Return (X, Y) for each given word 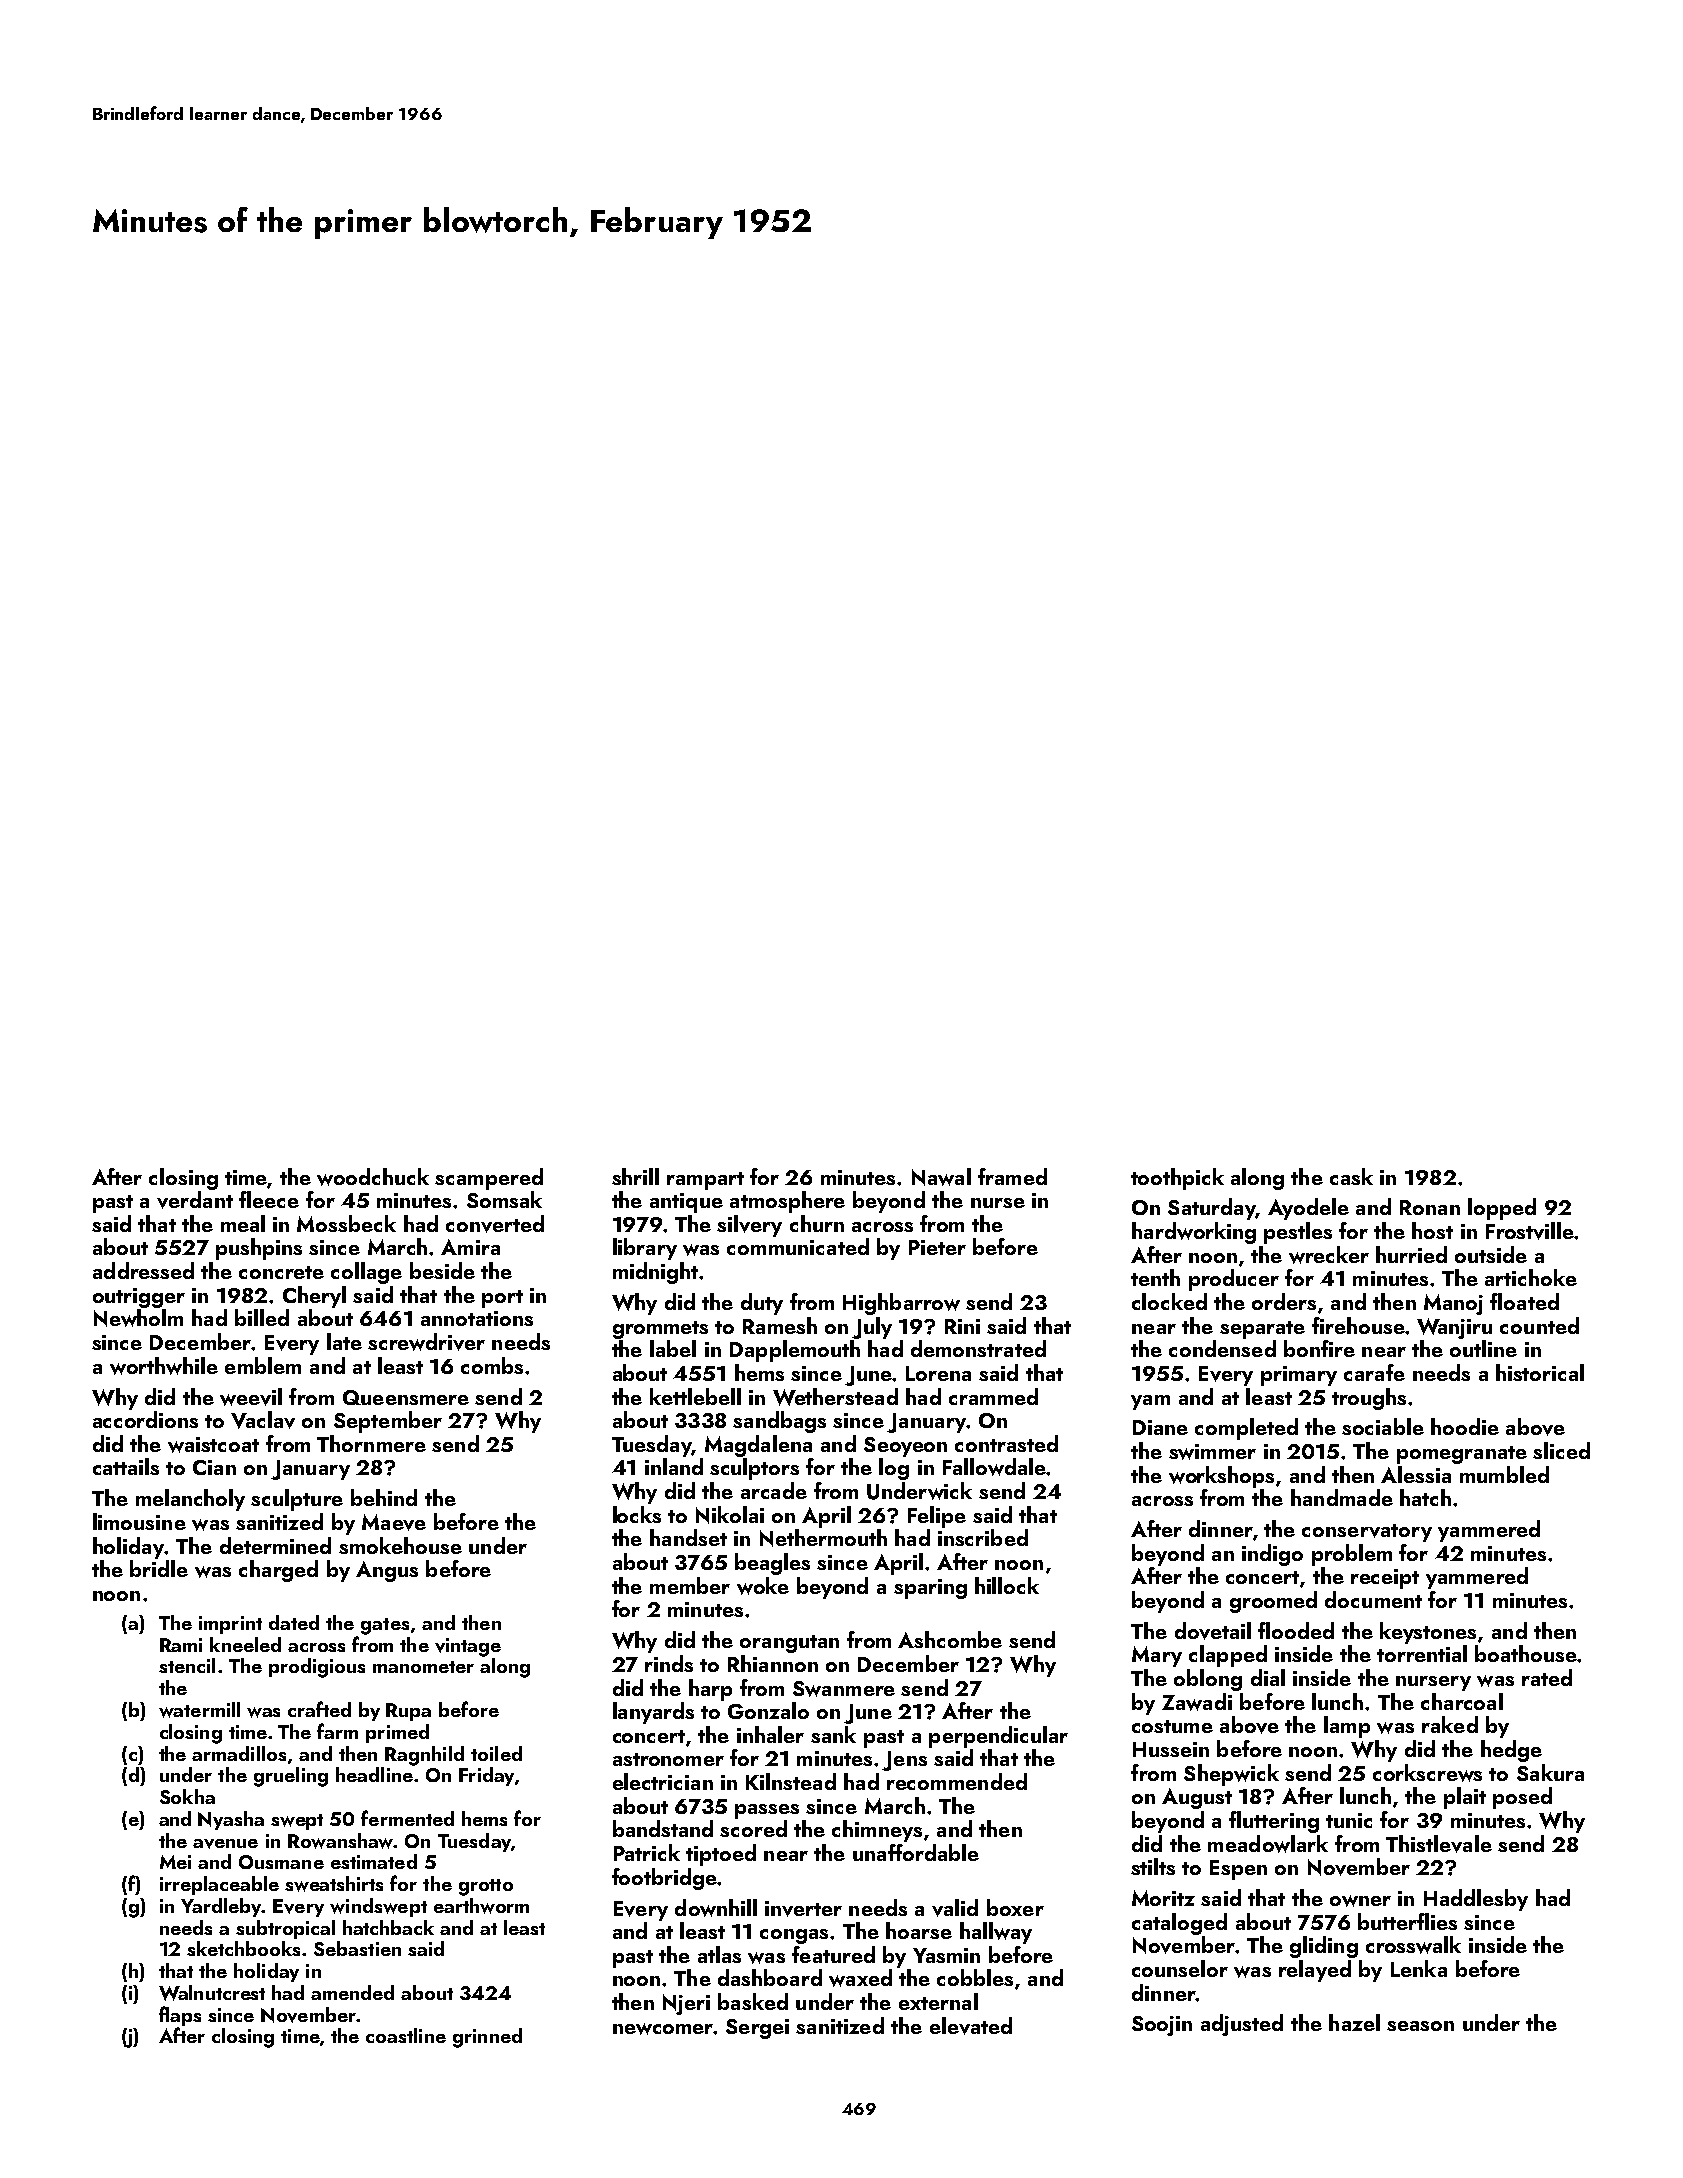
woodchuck (373, 1177)
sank (833, 1734)
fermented (407, 1818)
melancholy (190, 1500)
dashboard (770, 1977)
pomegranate (1462, 1455)
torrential (1422, 1653)
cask (1351, 1176)
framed (1012, 1176)
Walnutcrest (212, 1993)
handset (688, 1537)
